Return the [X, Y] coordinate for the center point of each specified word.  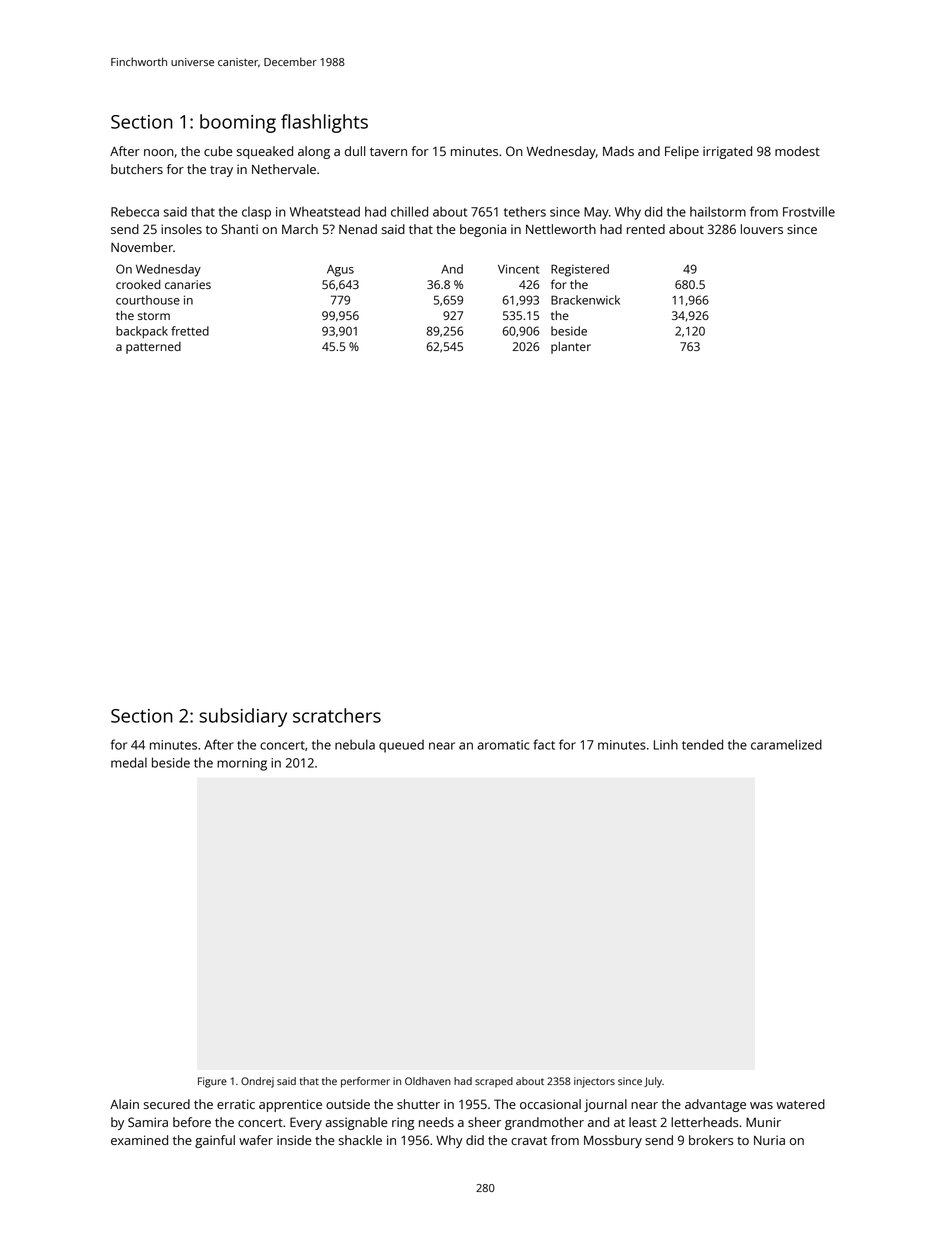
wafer [256, 1140]
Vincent [519, 269]
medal [129, 762]
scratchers [337, 715]
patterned [153, 348]
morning [242, 764]
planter [571, 348]
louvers [762, 229]
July [653, 1082]
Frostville [809, 211]
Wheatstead [325, 211]
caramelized [786, 744]
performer [365, 1082]
